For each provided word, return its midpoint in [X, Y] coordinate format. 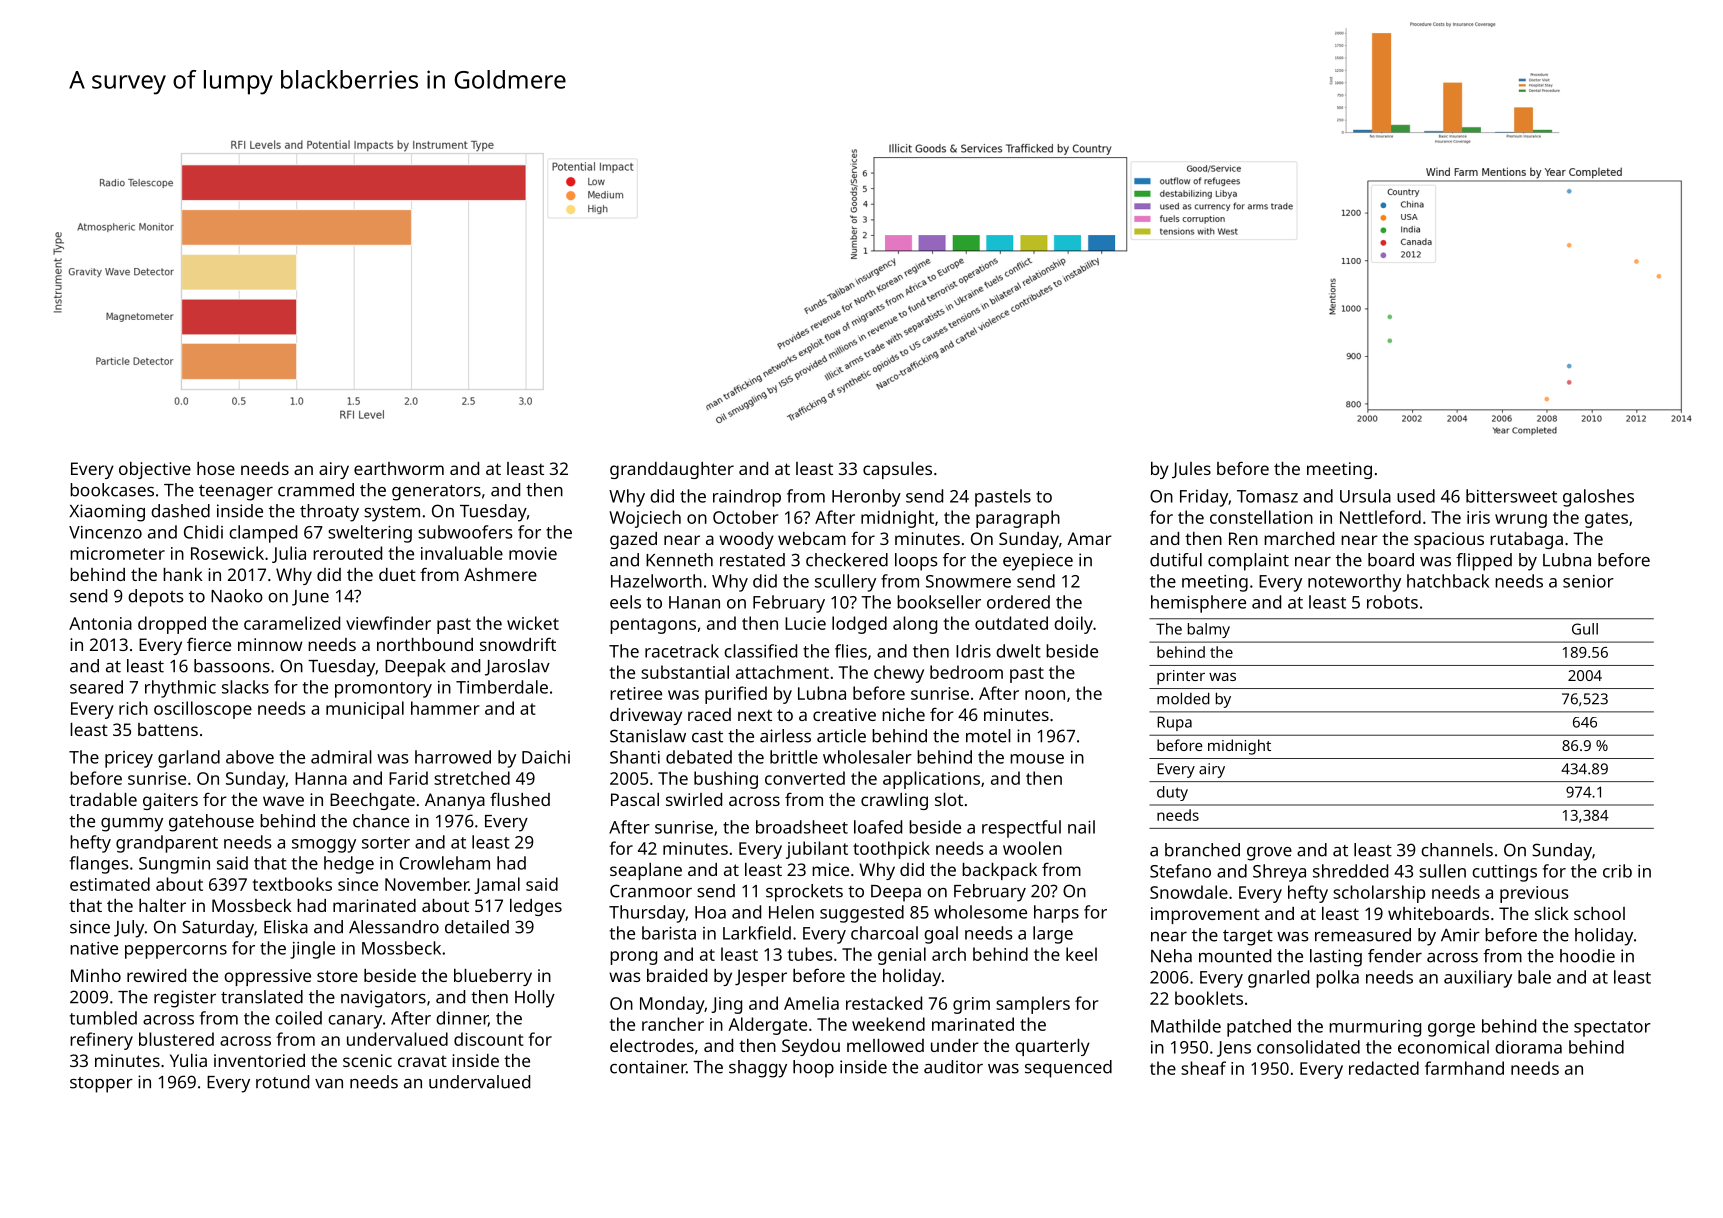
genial [902, 956]
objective [155, 470]
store [337, 976]
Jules [1191, 470]
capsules [897, 470]
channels [1457, 850]
